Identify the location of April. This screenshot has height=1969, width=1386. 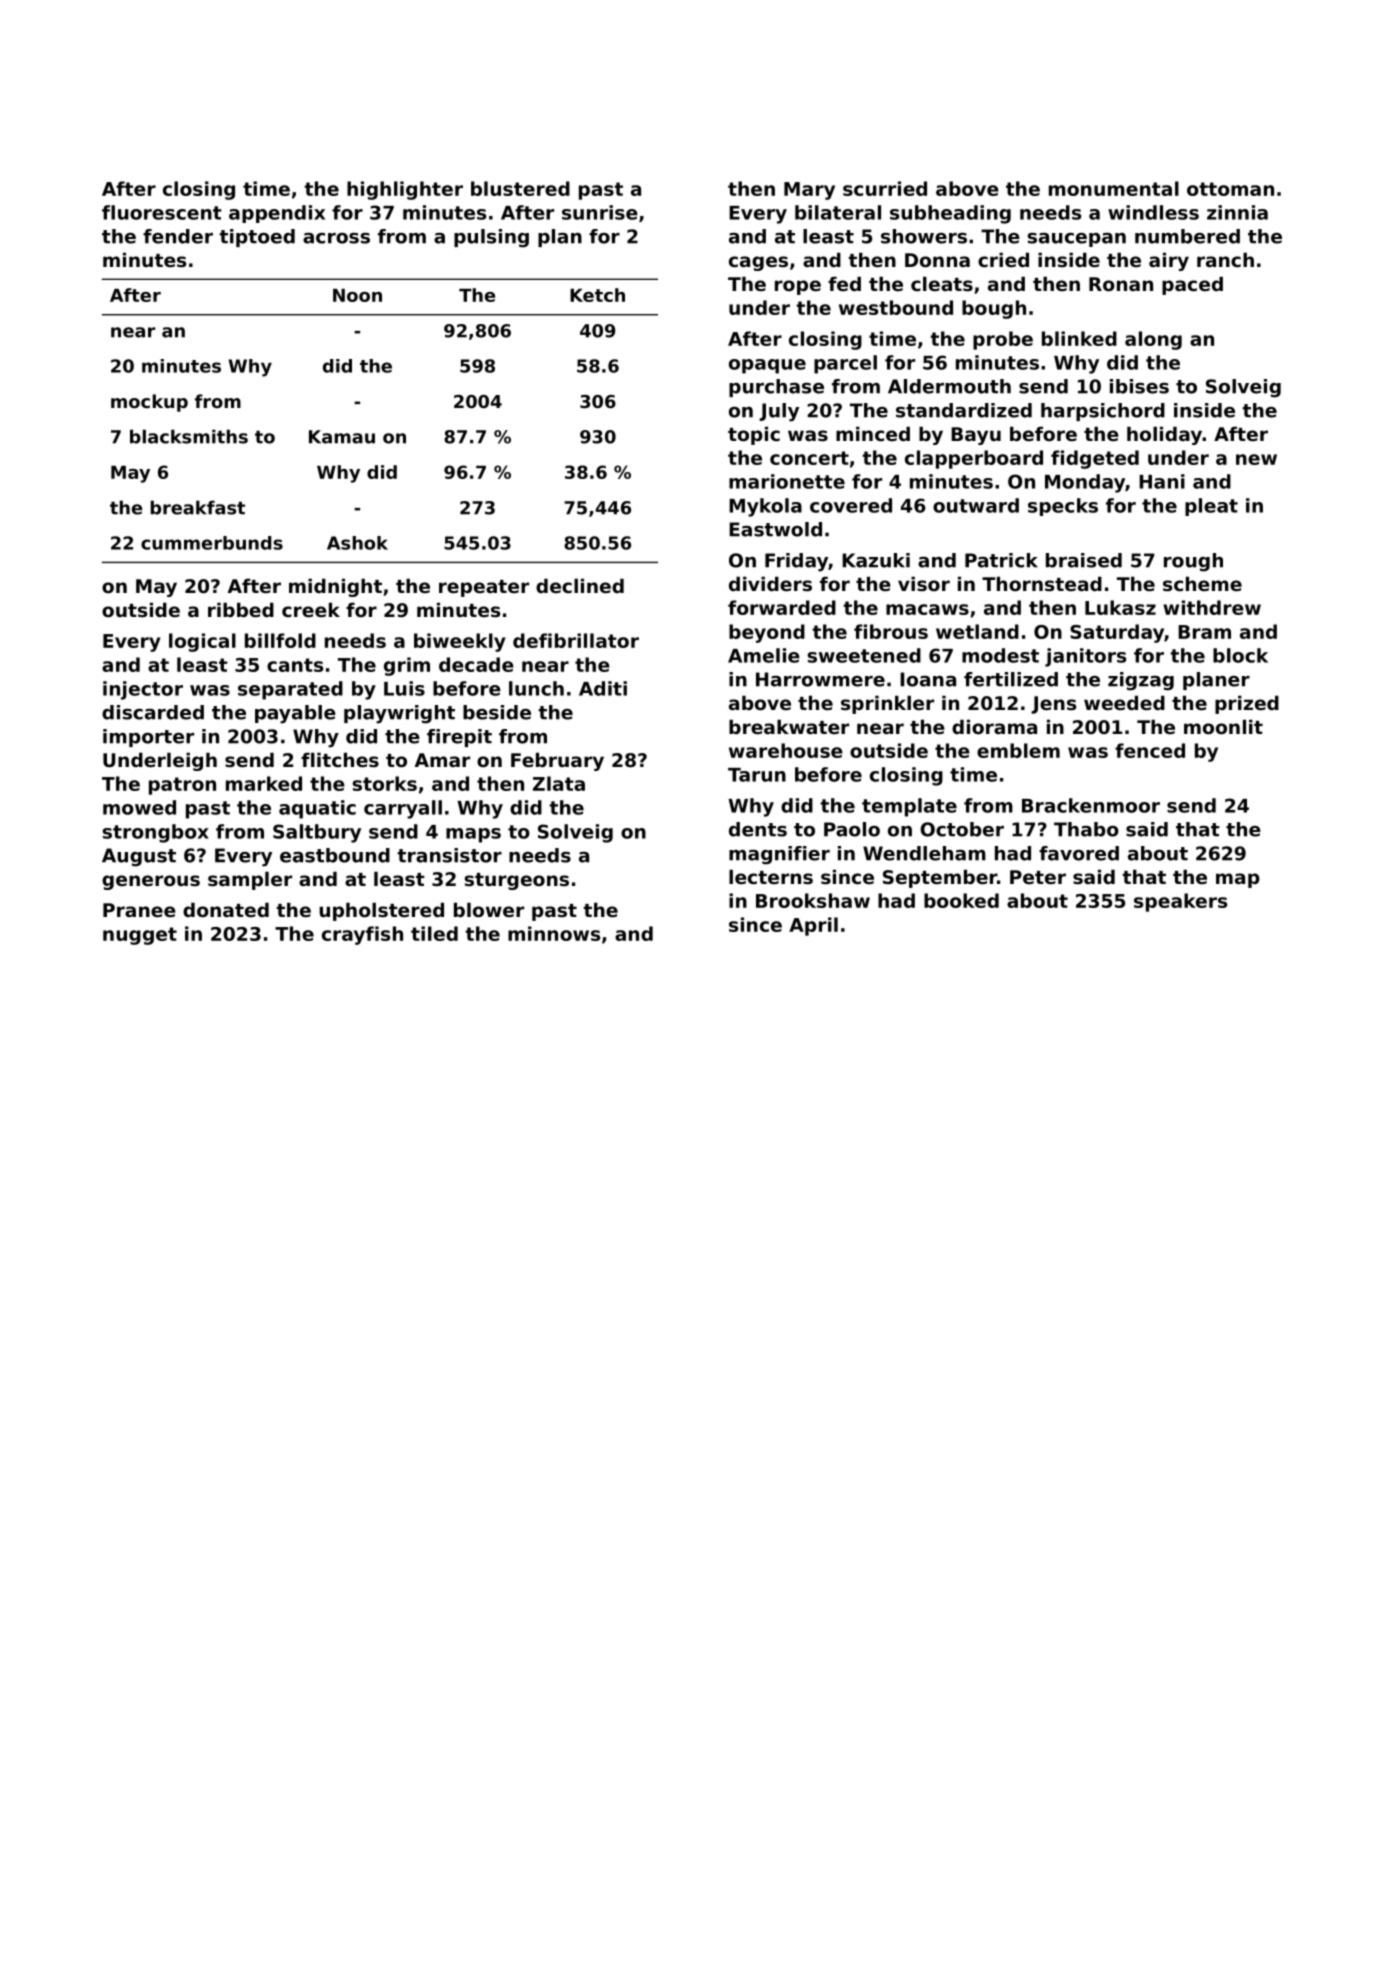
(813, 926).
